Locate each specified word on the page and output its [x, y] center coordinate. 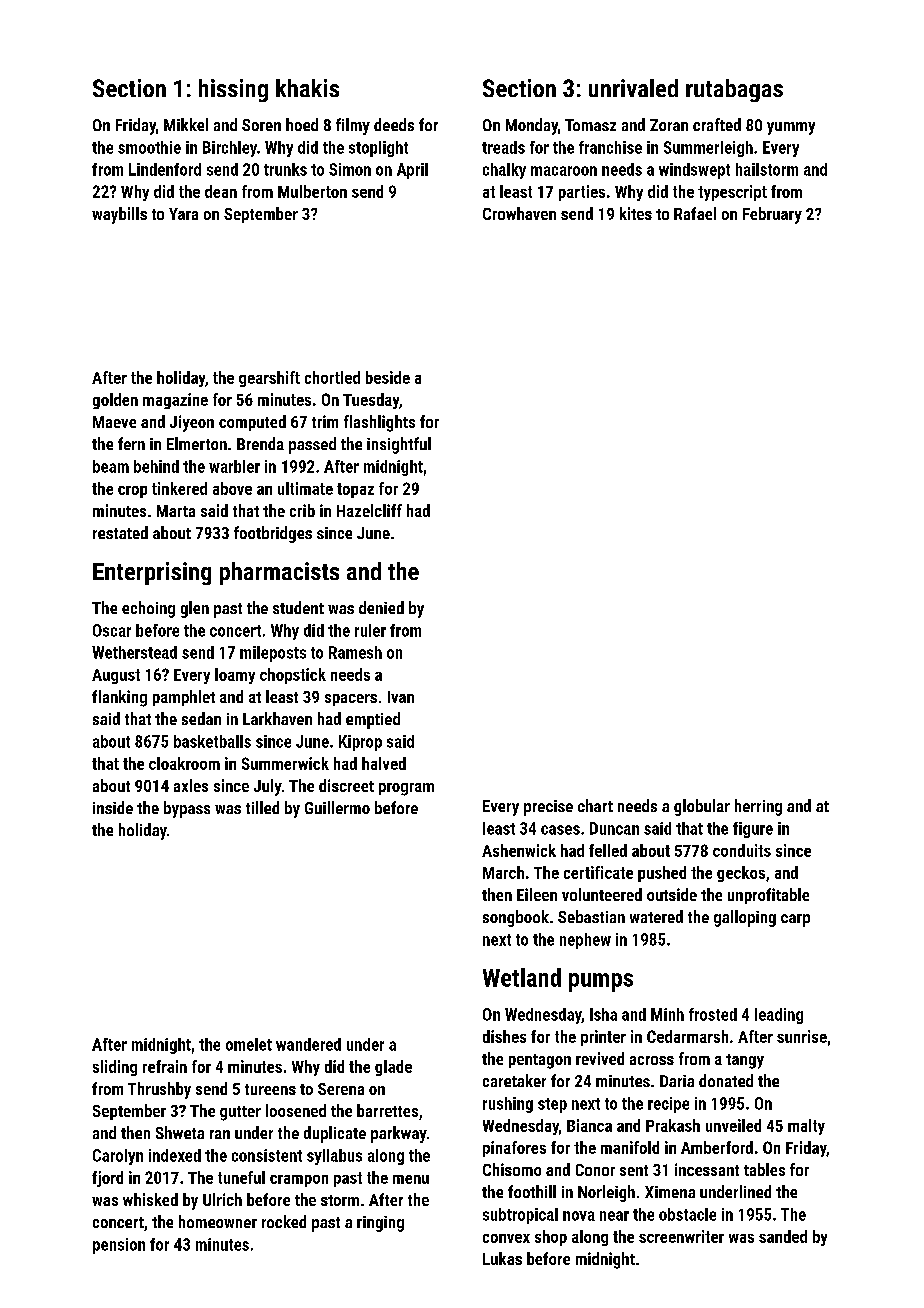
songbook [516, 918]
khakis [307, 88]
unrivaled [633, 88]
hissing [233, 90]
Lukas [502, 1258]
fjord [107, 1179]
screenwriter [681, 1236]
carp [795, 920]
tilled [262, 807]
